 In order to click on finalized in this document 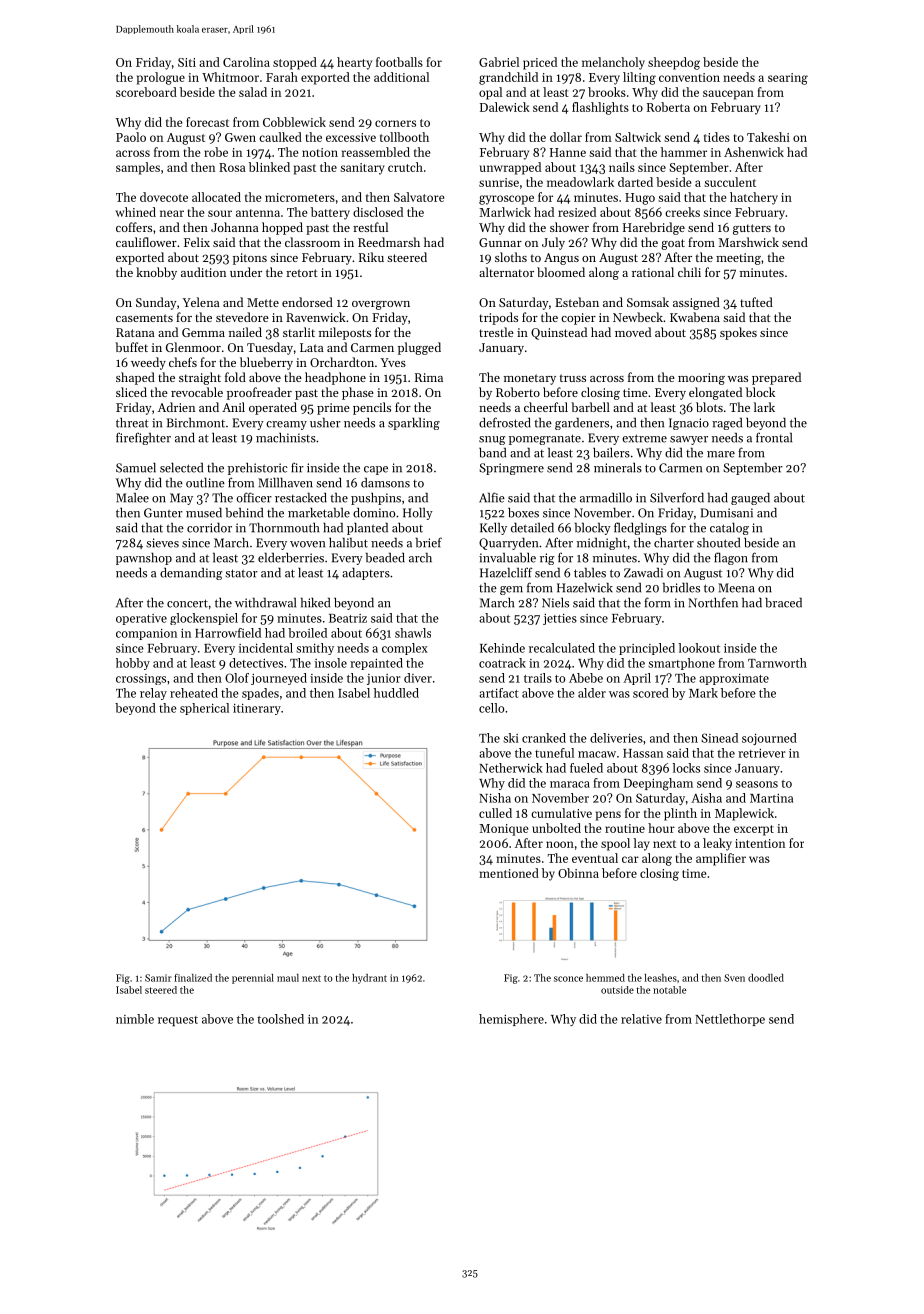, I will do `click(193, 978)`.
